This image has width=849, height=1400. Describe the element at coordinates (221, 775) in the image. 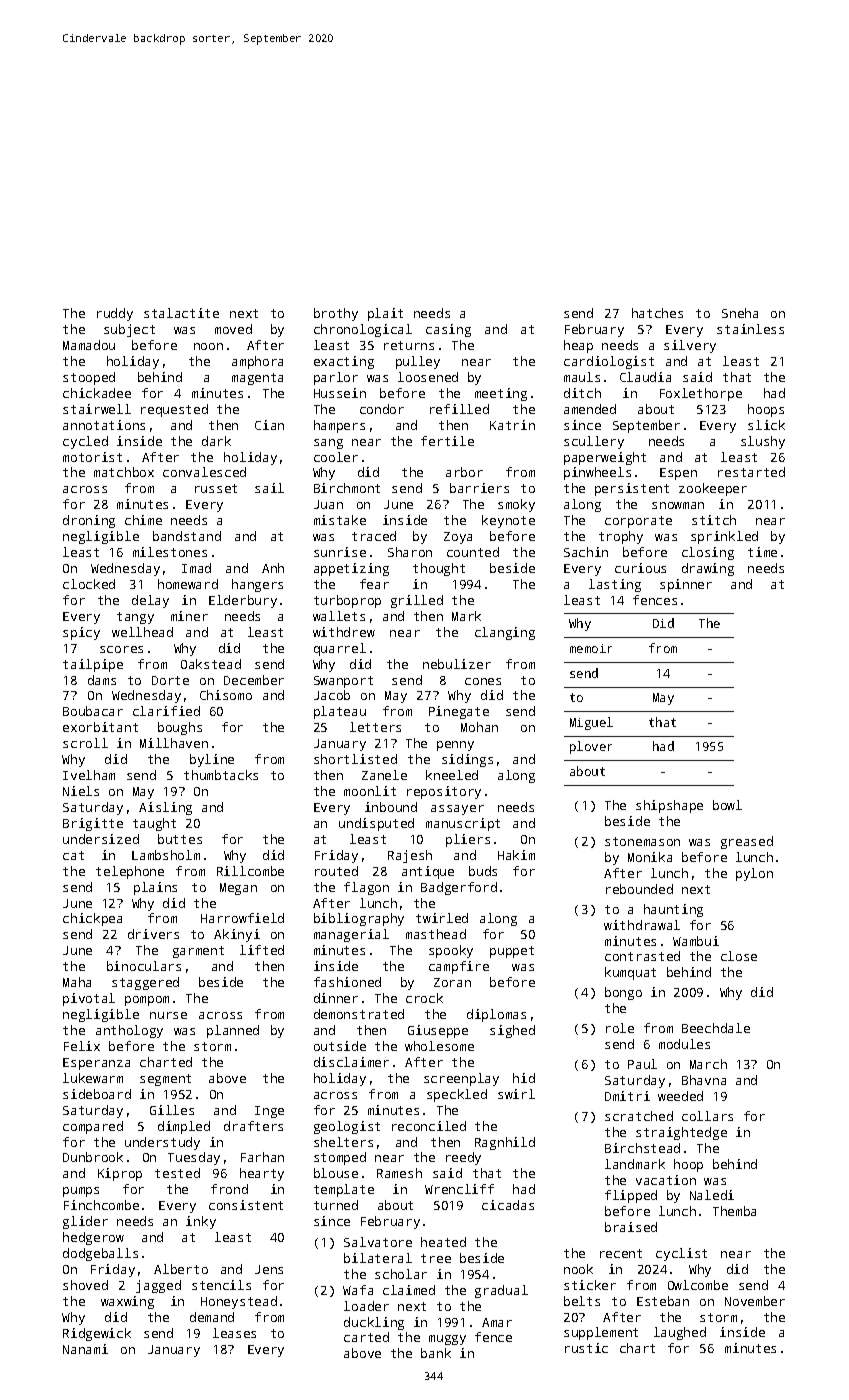

I see `thumbtacks` at that location.
